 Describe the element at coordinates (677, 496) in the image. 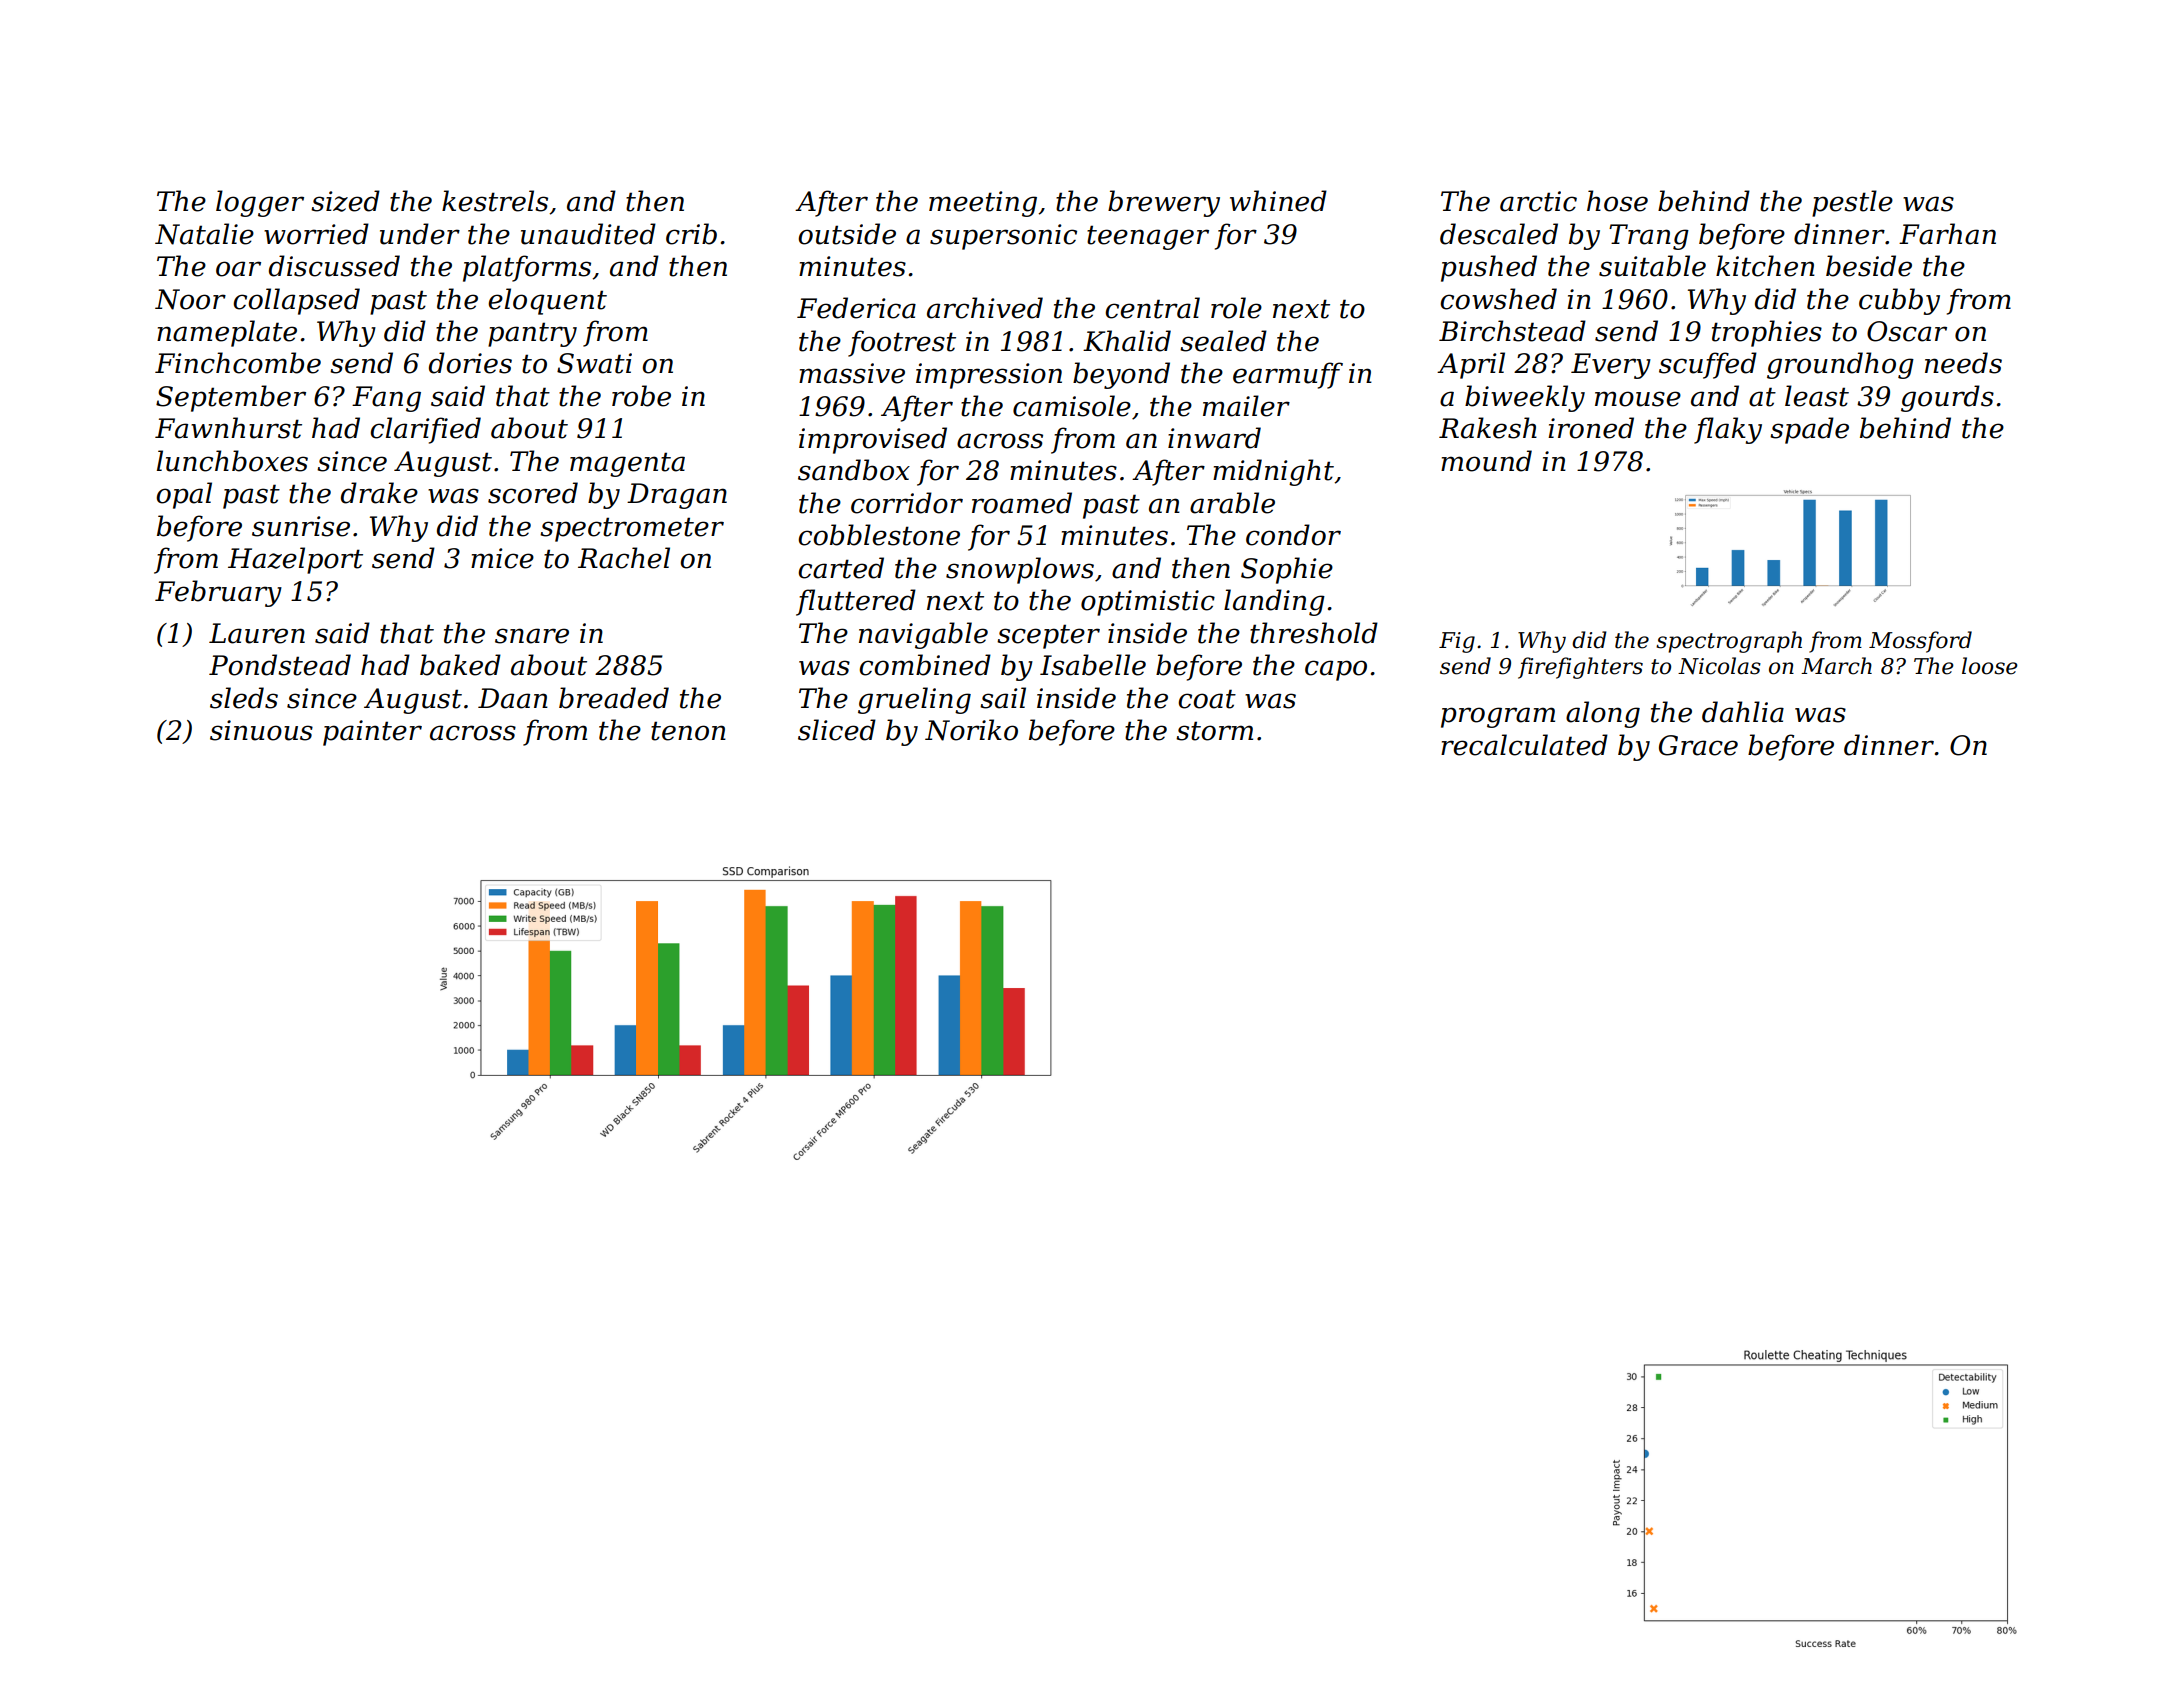

I see `Dragan` at that location.
